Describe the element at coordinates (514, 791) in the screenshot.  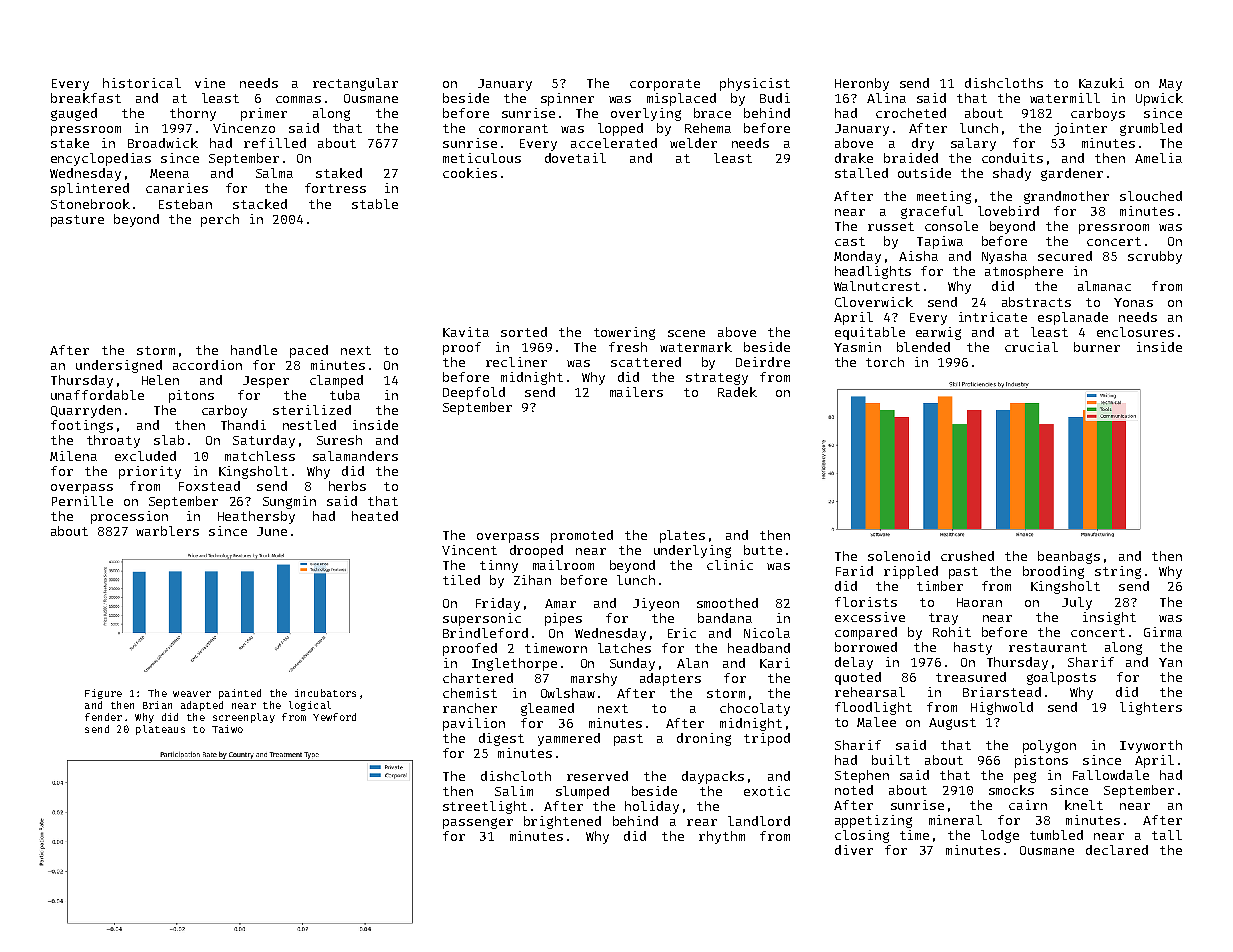
I see `Salim` at that location.
